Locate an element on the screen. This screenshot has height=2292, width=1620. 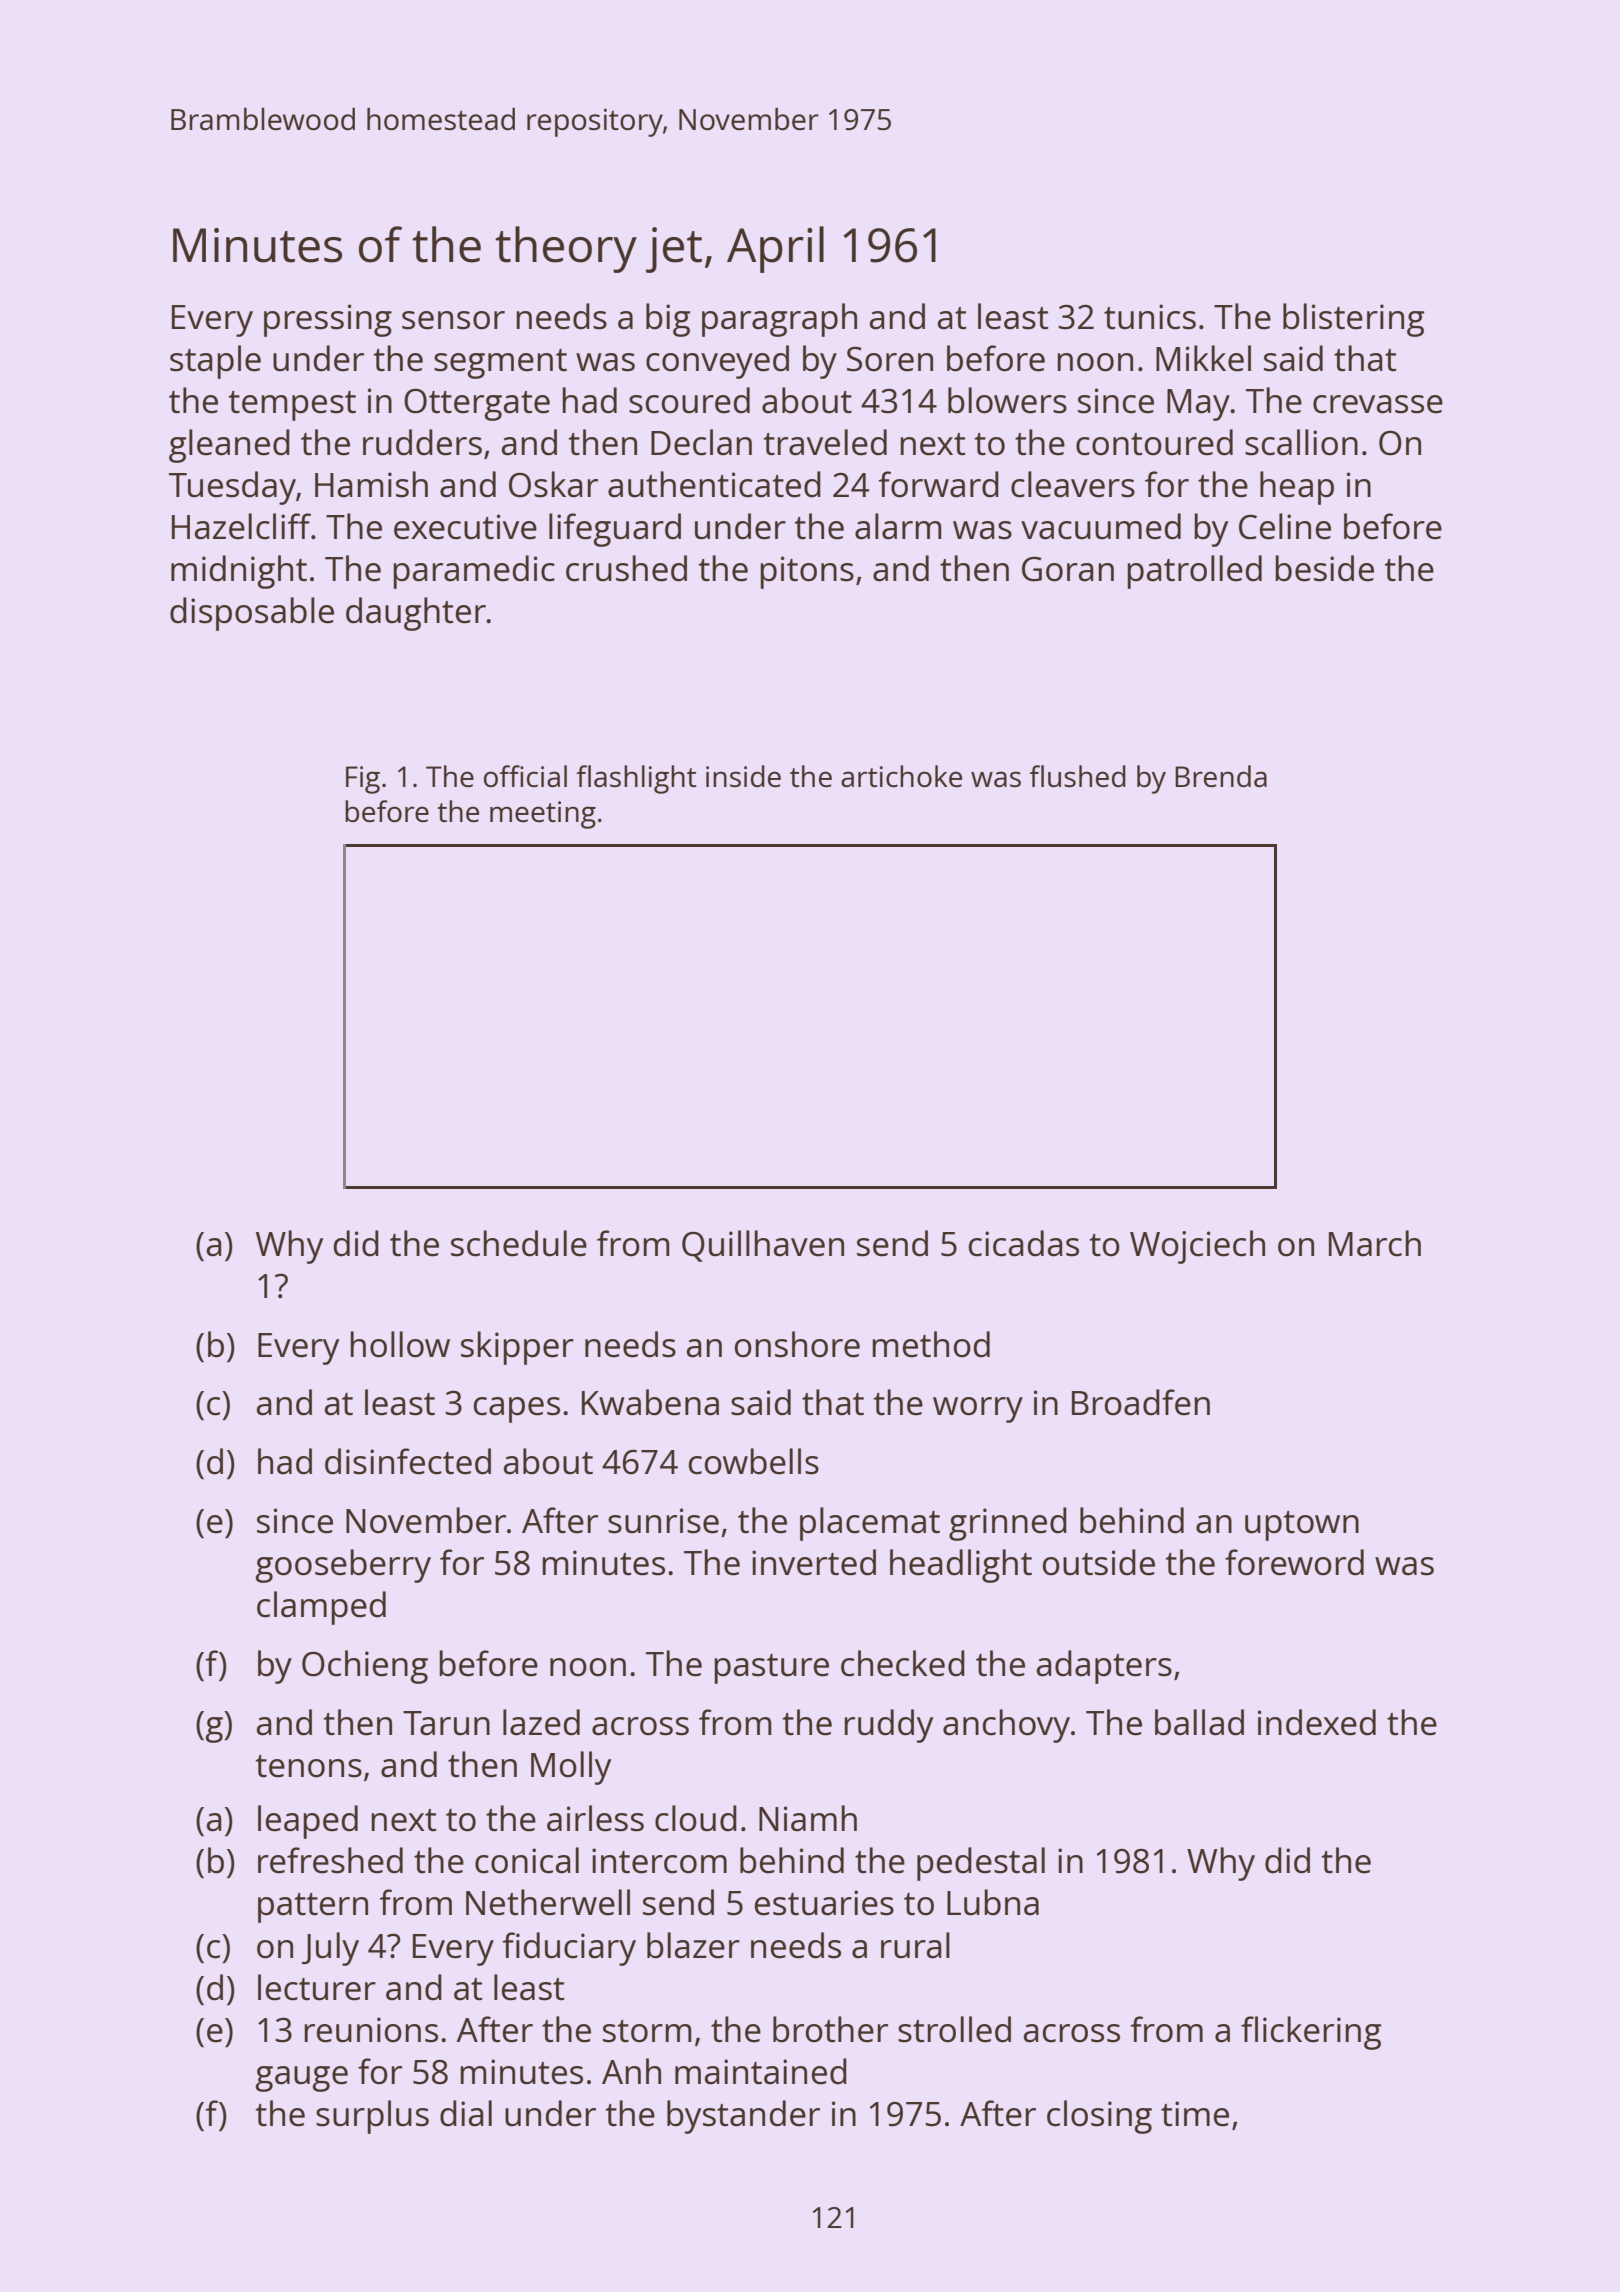
paragraph is located at coordinates (779, 320).
